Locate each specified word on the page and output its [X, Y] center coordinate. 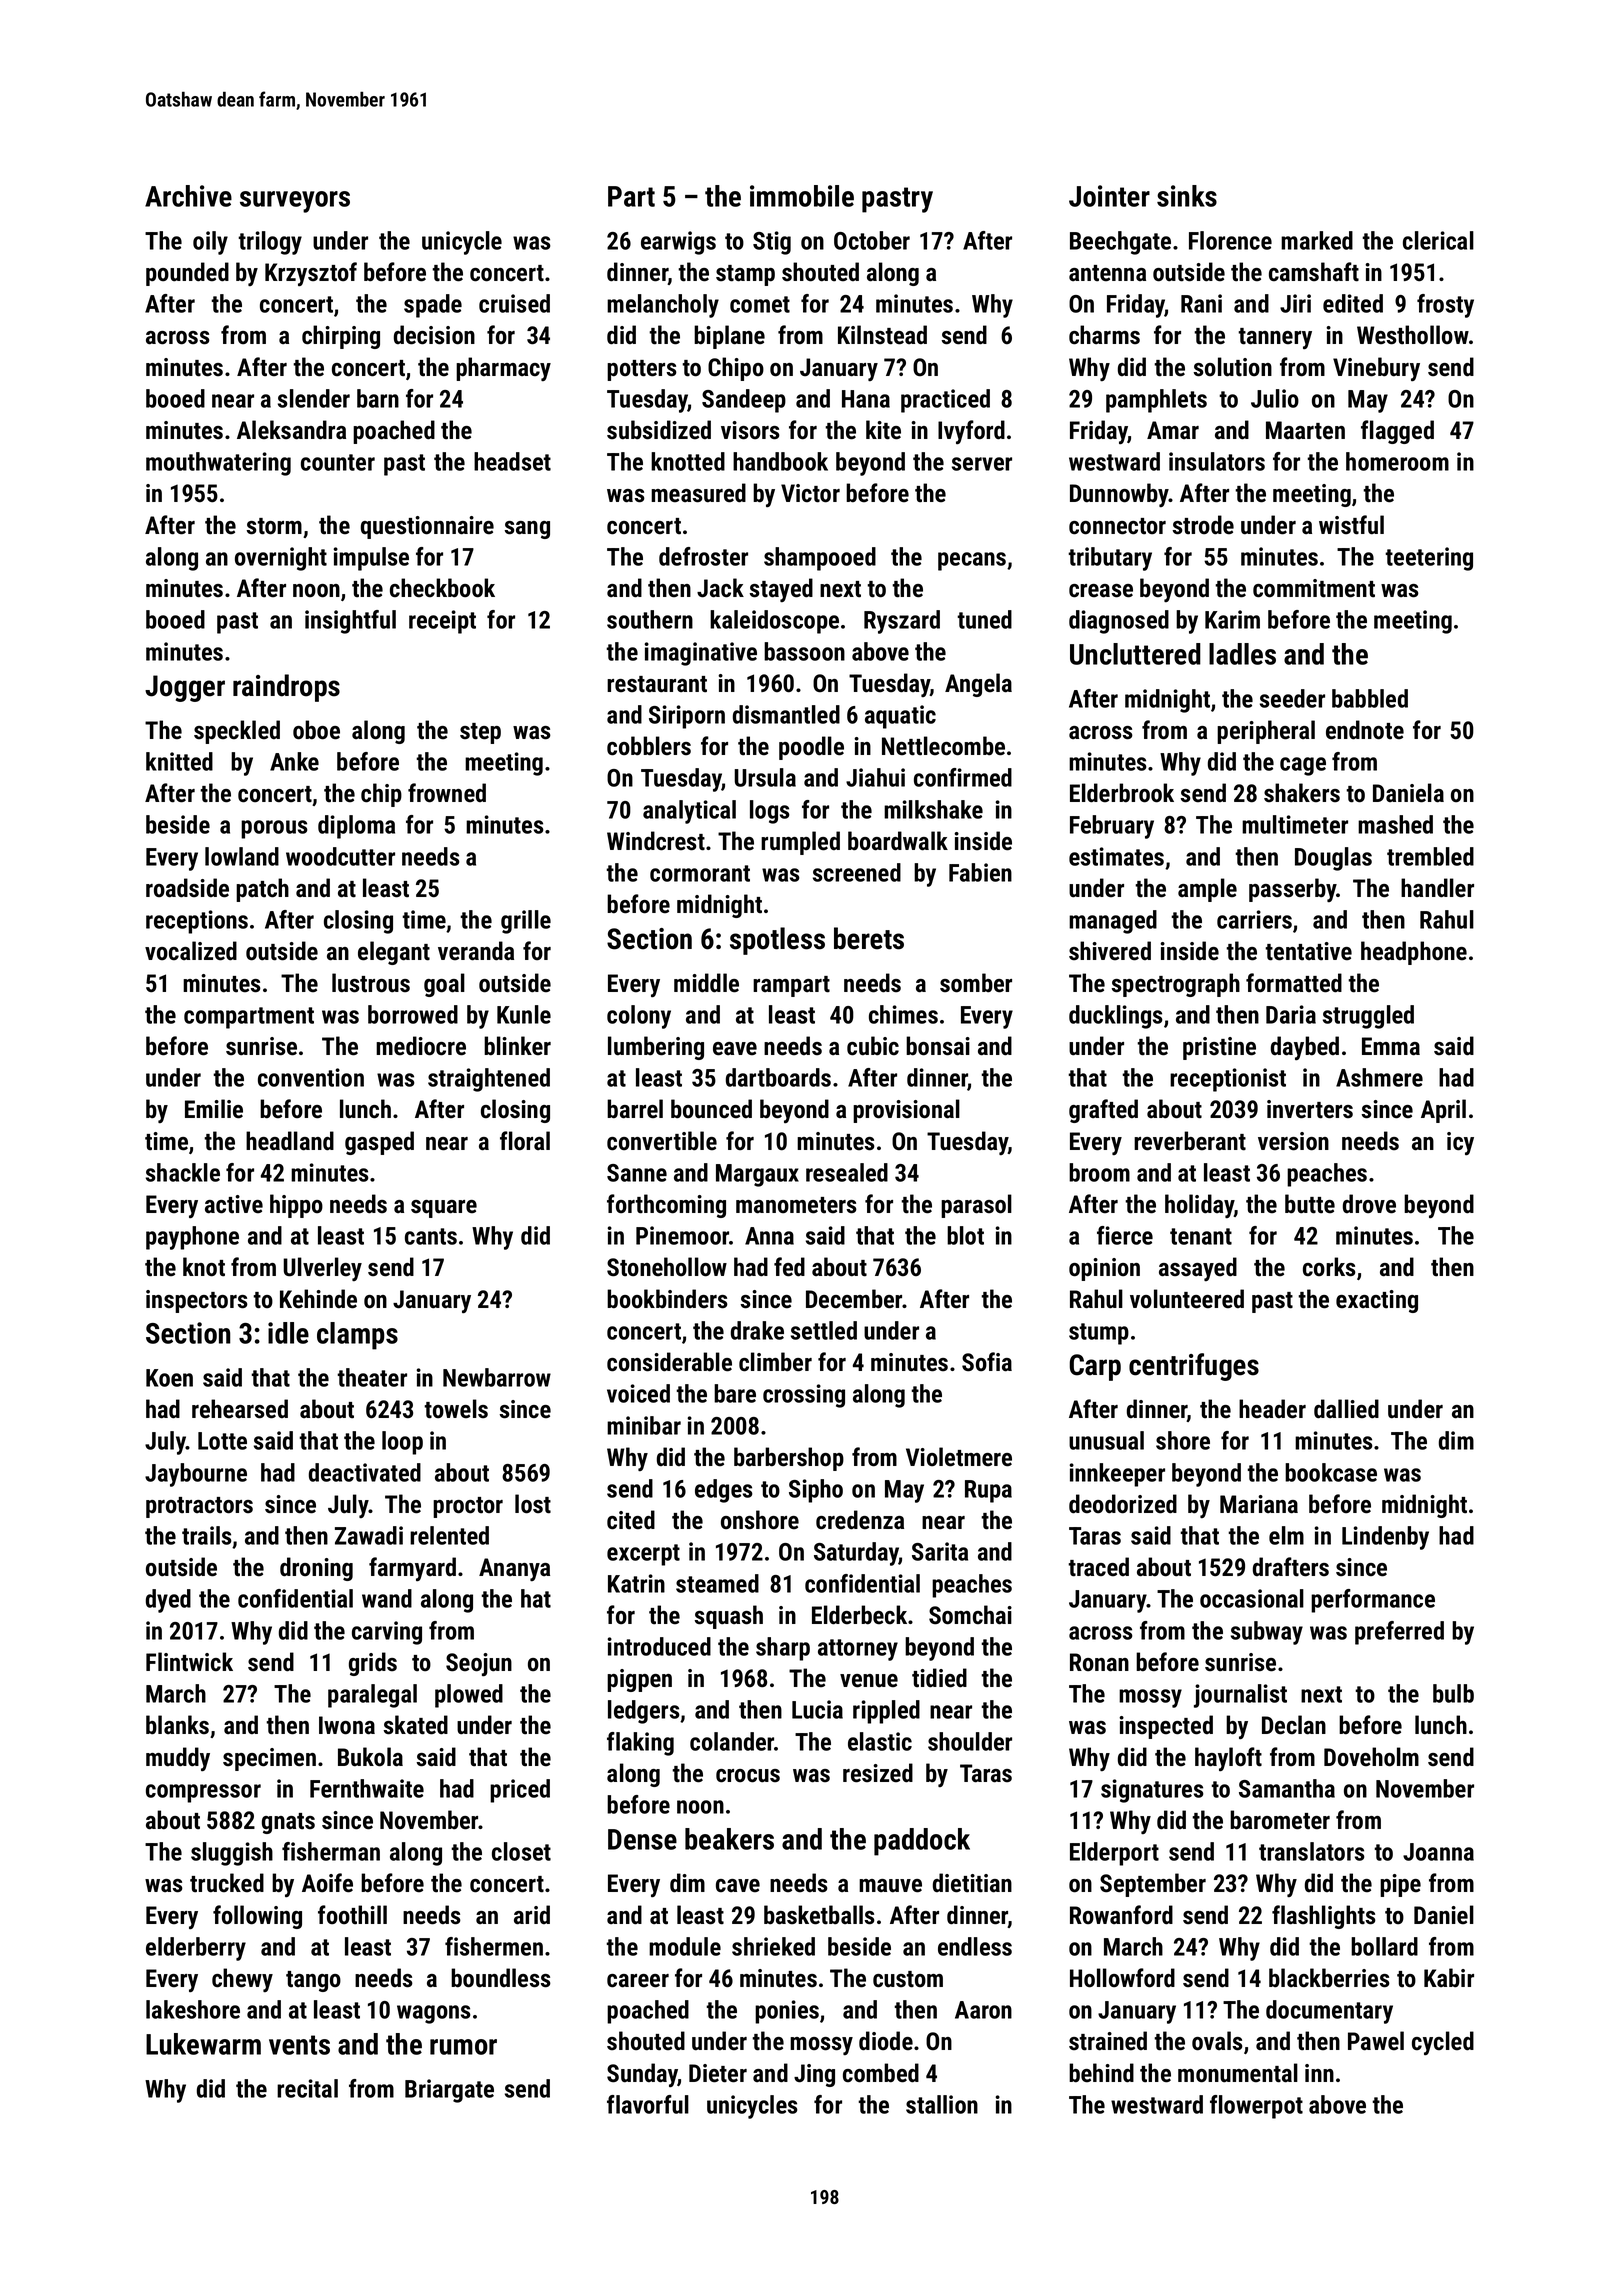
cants [431, 1236]
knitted [179, 761]
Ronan [1099, 1662]
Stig [772, 243]
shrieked [773, 1946]
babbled [1370, 698]
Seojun [479, 1665]
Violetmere [959, 1457]
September [1153, 1885]
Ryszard [902, 622]
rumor [463, 2047]
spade [433, 306]
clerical [1438, 240]
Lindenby [1385, 1538]
